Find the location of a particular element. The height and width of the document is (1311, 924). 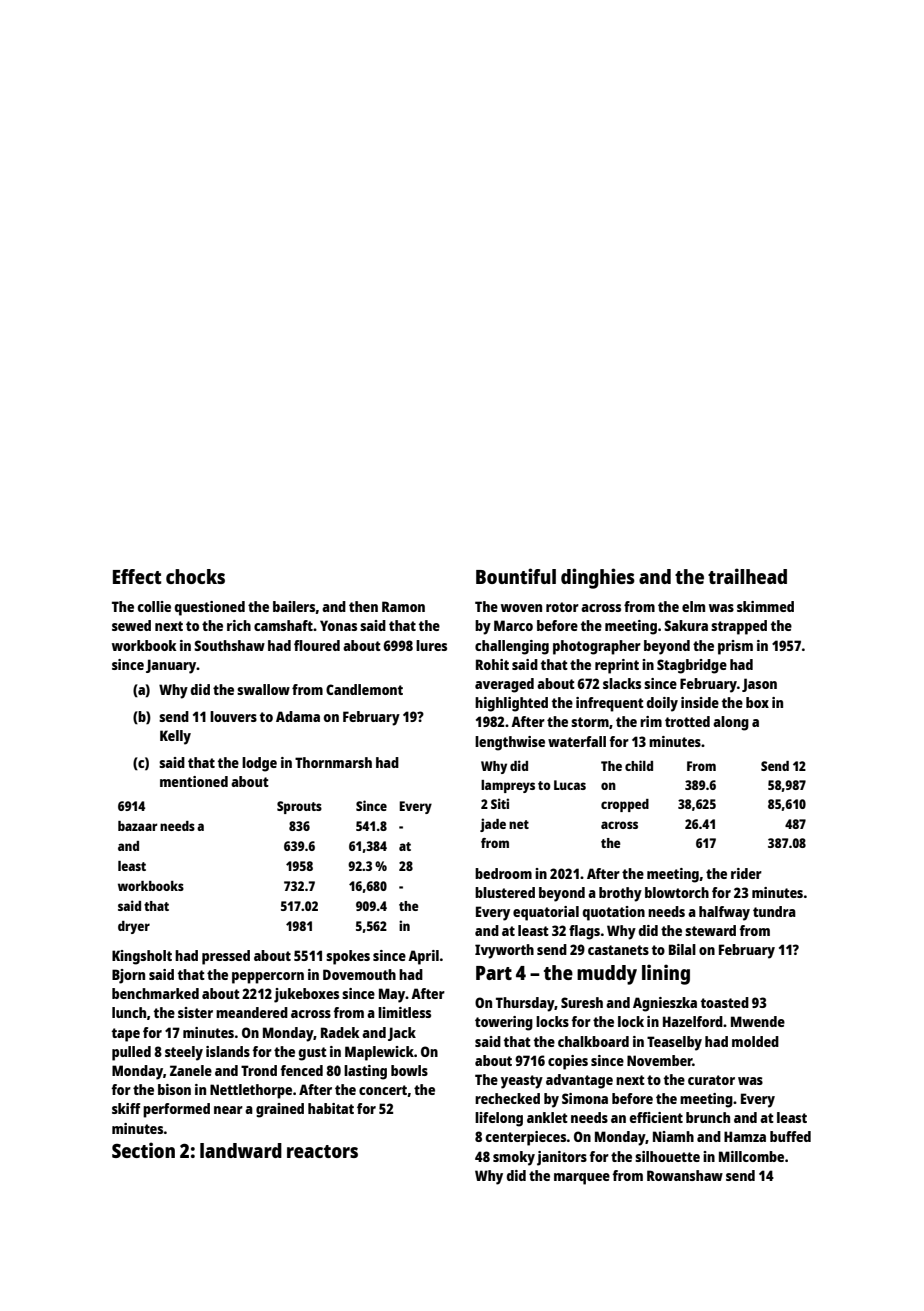

Jason is located at coordinates (759, 685).
